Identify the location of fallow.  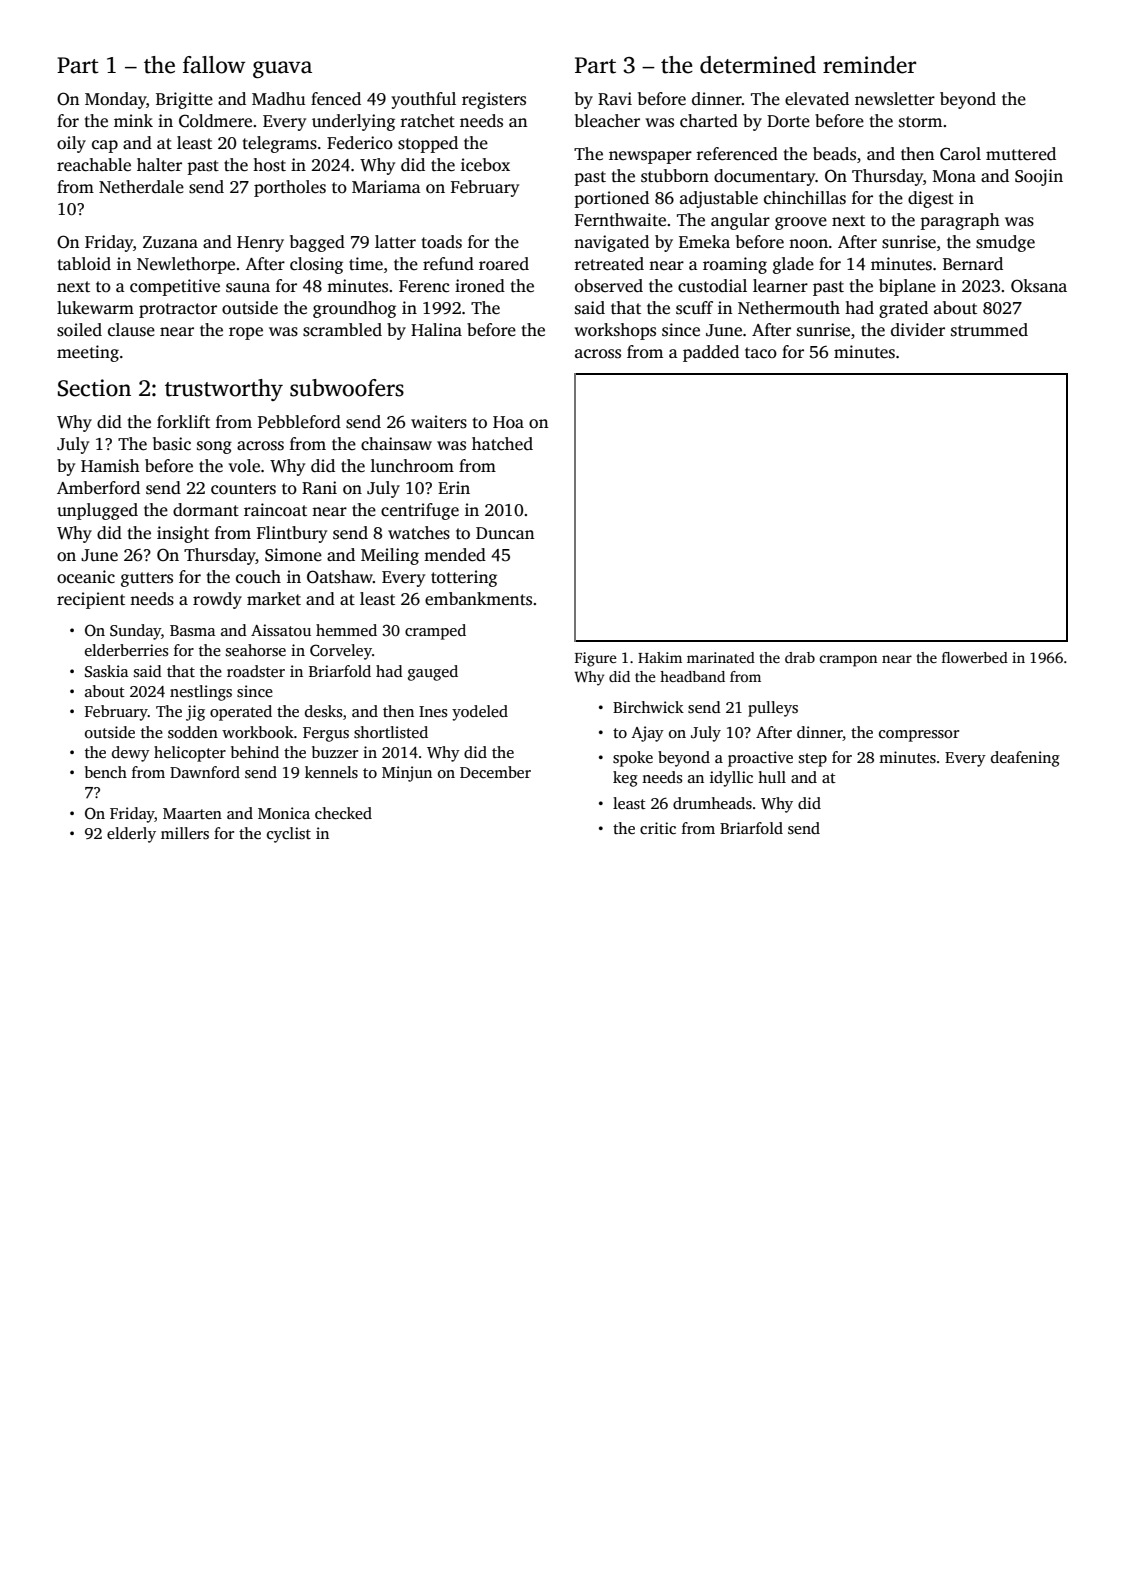
(214, 65).
